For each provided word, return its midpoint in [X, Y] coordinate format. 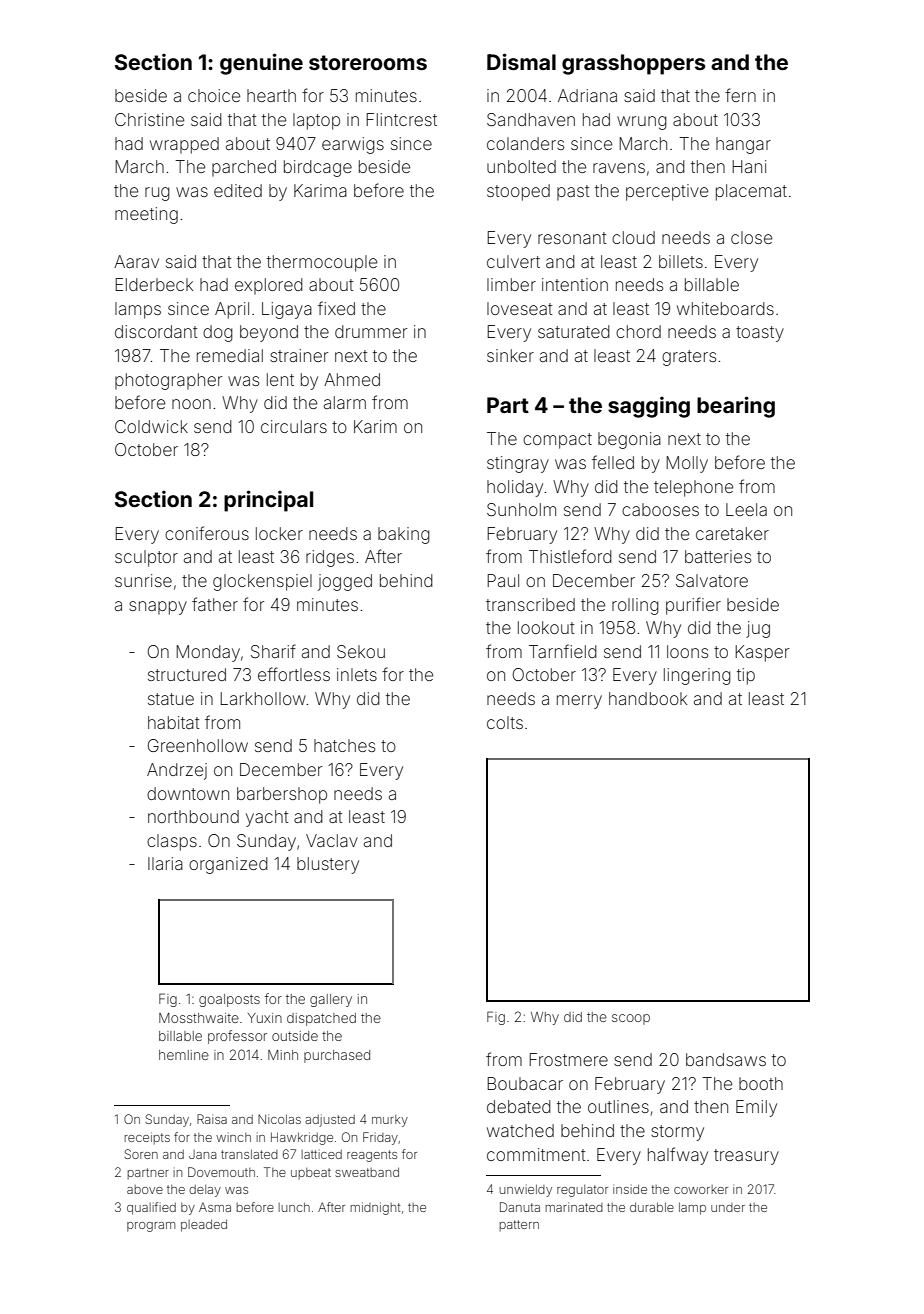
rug [157, 194]
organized [228, 865]
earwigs [353, 145]
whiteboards [725, 308]
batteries [718, 556]
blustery [328, 865]
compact [557, 441]
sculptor [146, 558]
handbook [648, 698]
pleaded [204, 1225]
